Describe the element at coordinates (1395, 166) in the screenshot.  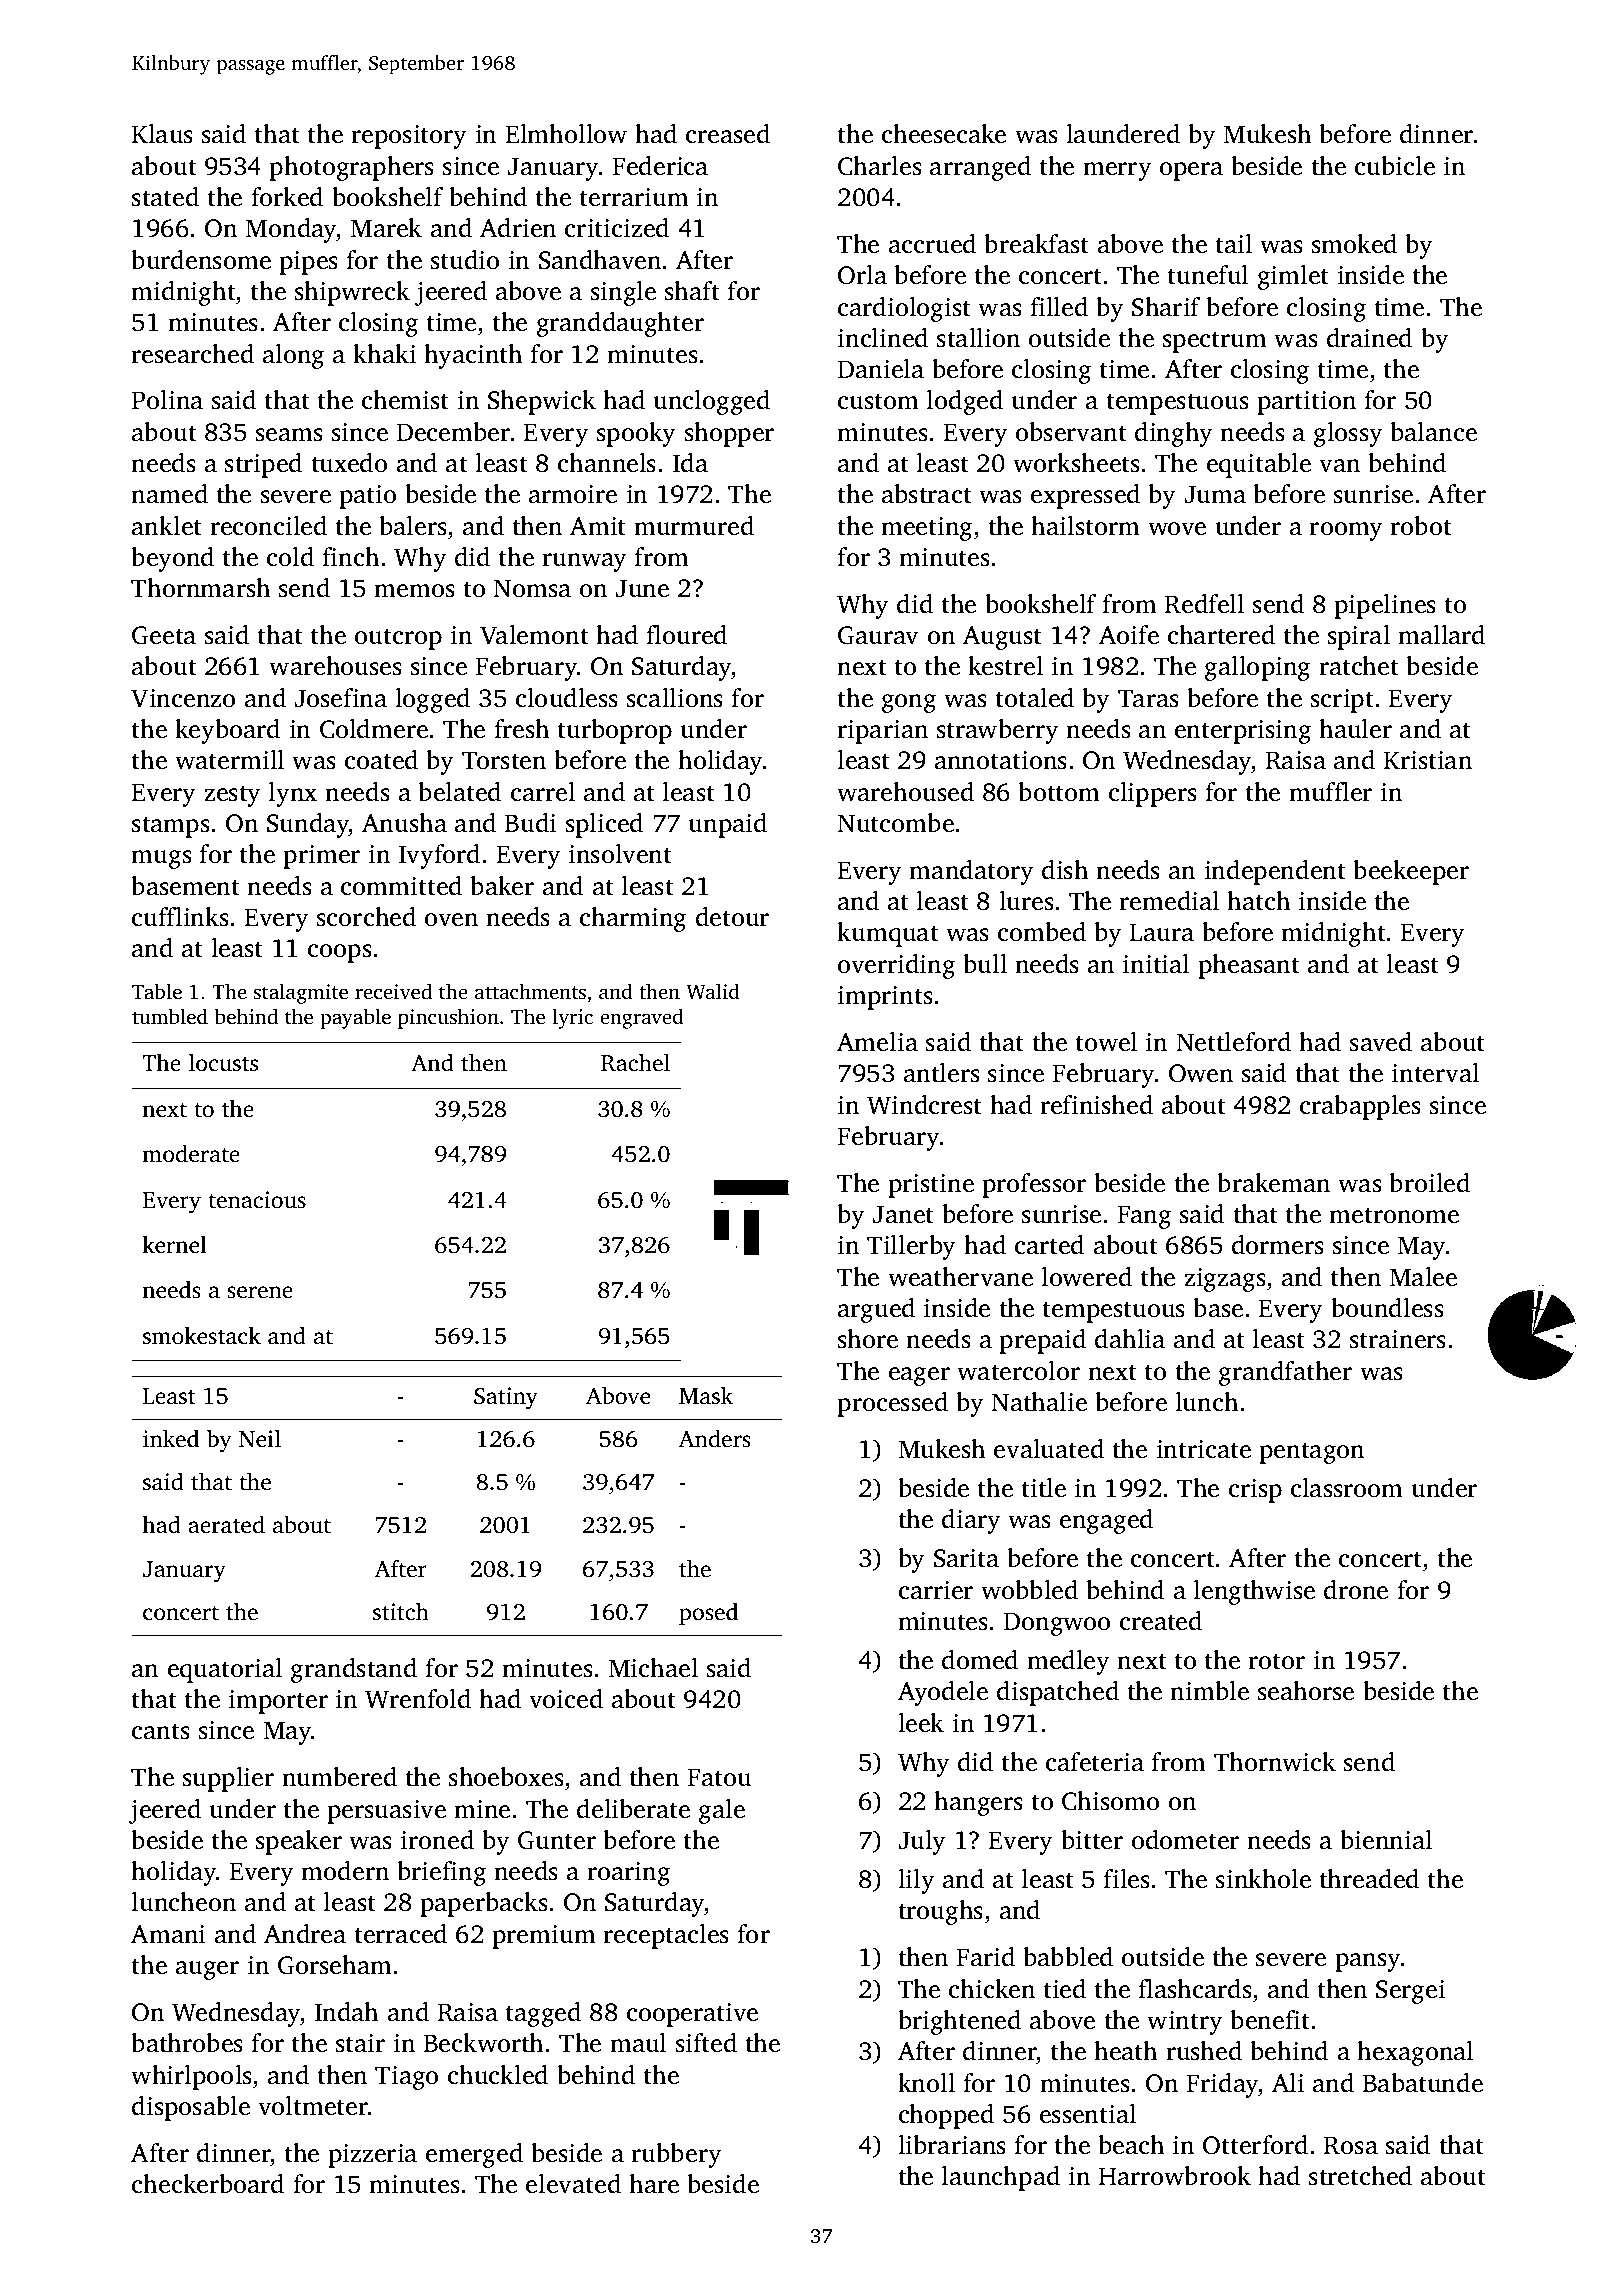
I see `cubicle` at that location.
